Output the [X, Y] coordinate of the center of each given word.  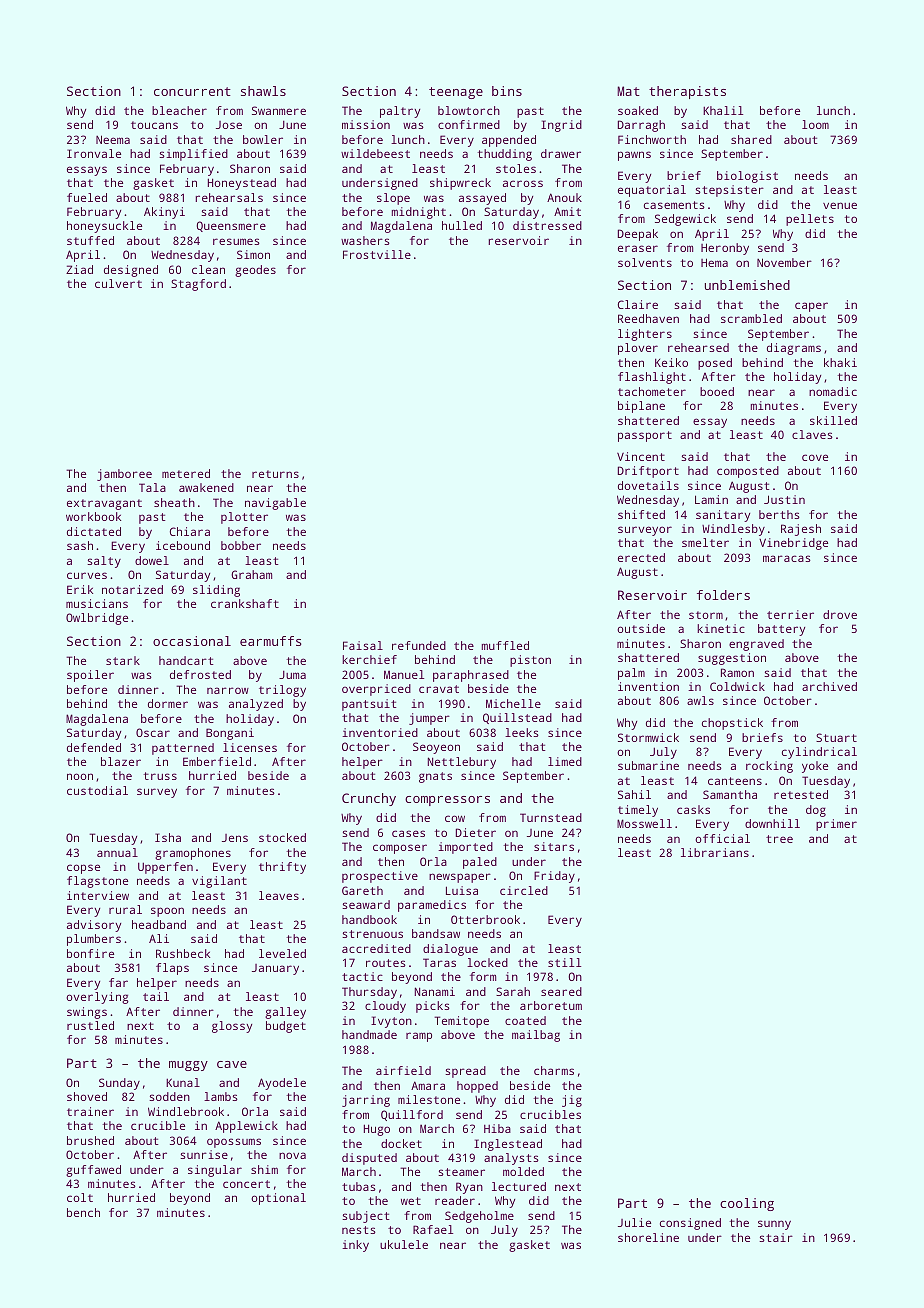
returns [275, 474]
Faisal [363, 645]
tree [779, 839]
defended [94, 747]
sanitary [723, 516]
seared [561, 991]
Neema [113, 139]
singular [215, 1171]
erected [641, 557]
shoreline [648, 1237]
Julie [634, 1222]
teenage [456, 93]
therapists [687, 92]
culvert [118, 283]
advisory [94, 926]
